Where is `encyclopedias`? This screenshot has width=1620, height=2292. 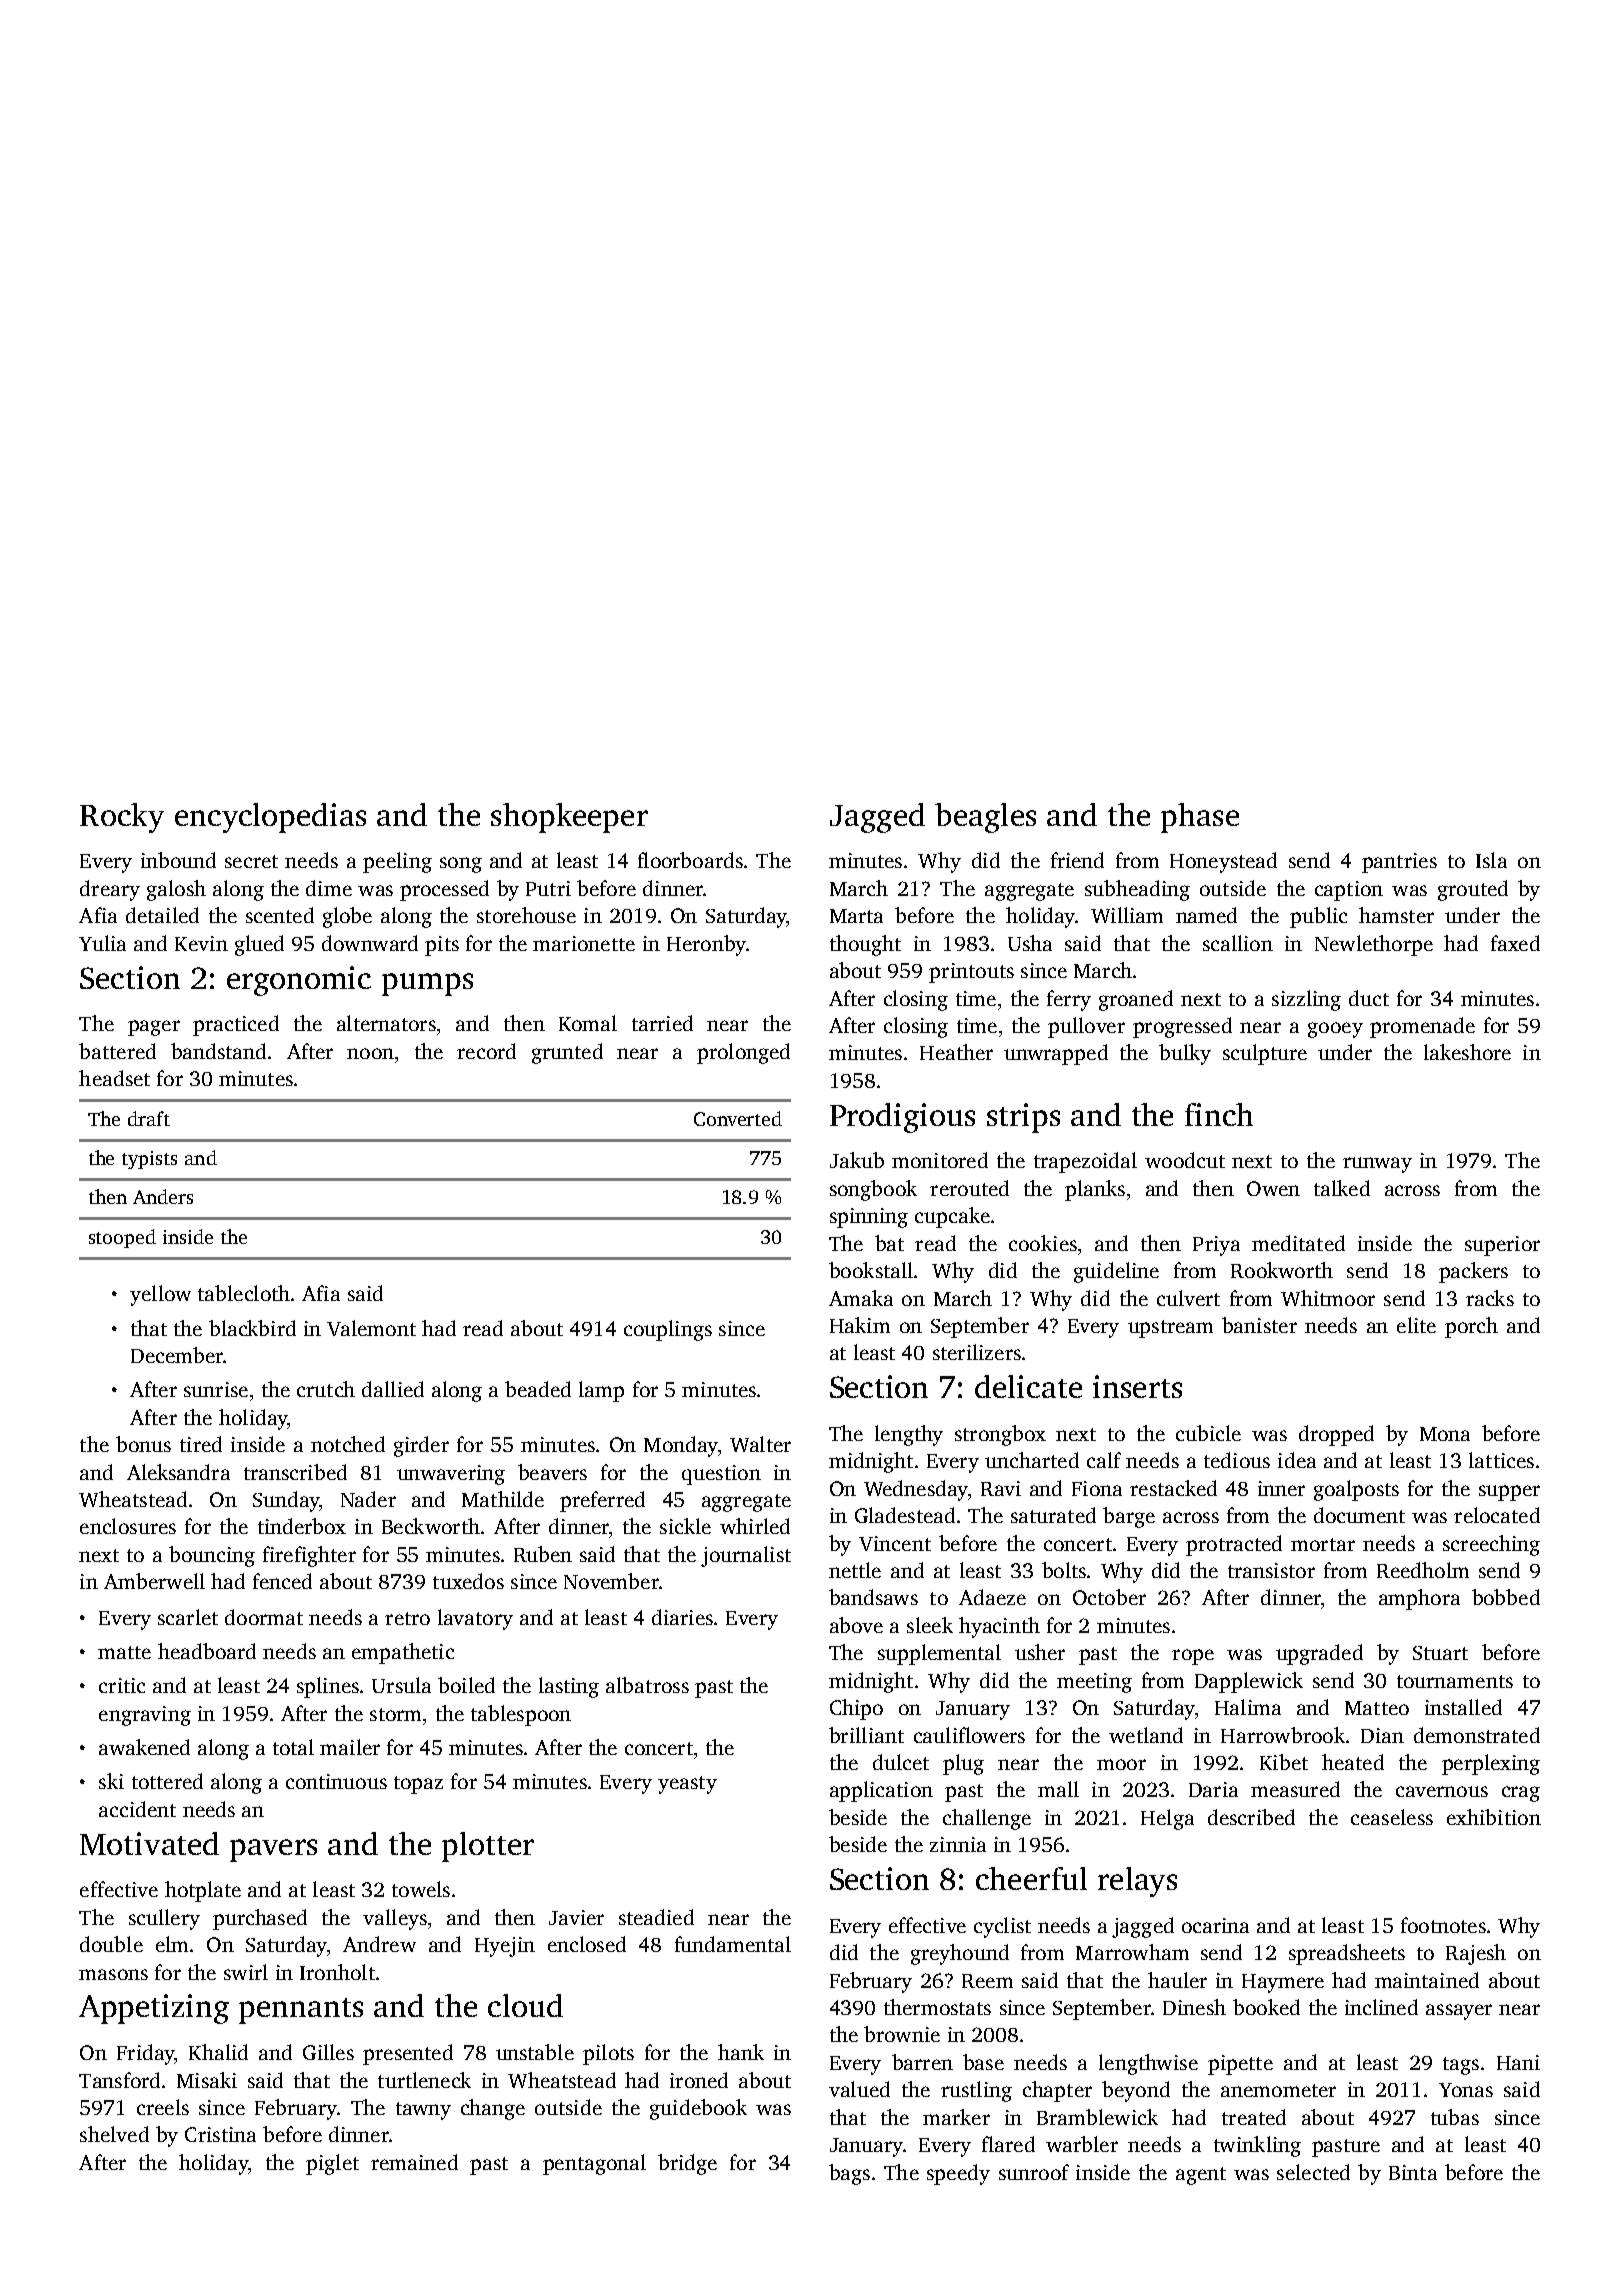
encyclopedias is located at coordinates (270, 818).
